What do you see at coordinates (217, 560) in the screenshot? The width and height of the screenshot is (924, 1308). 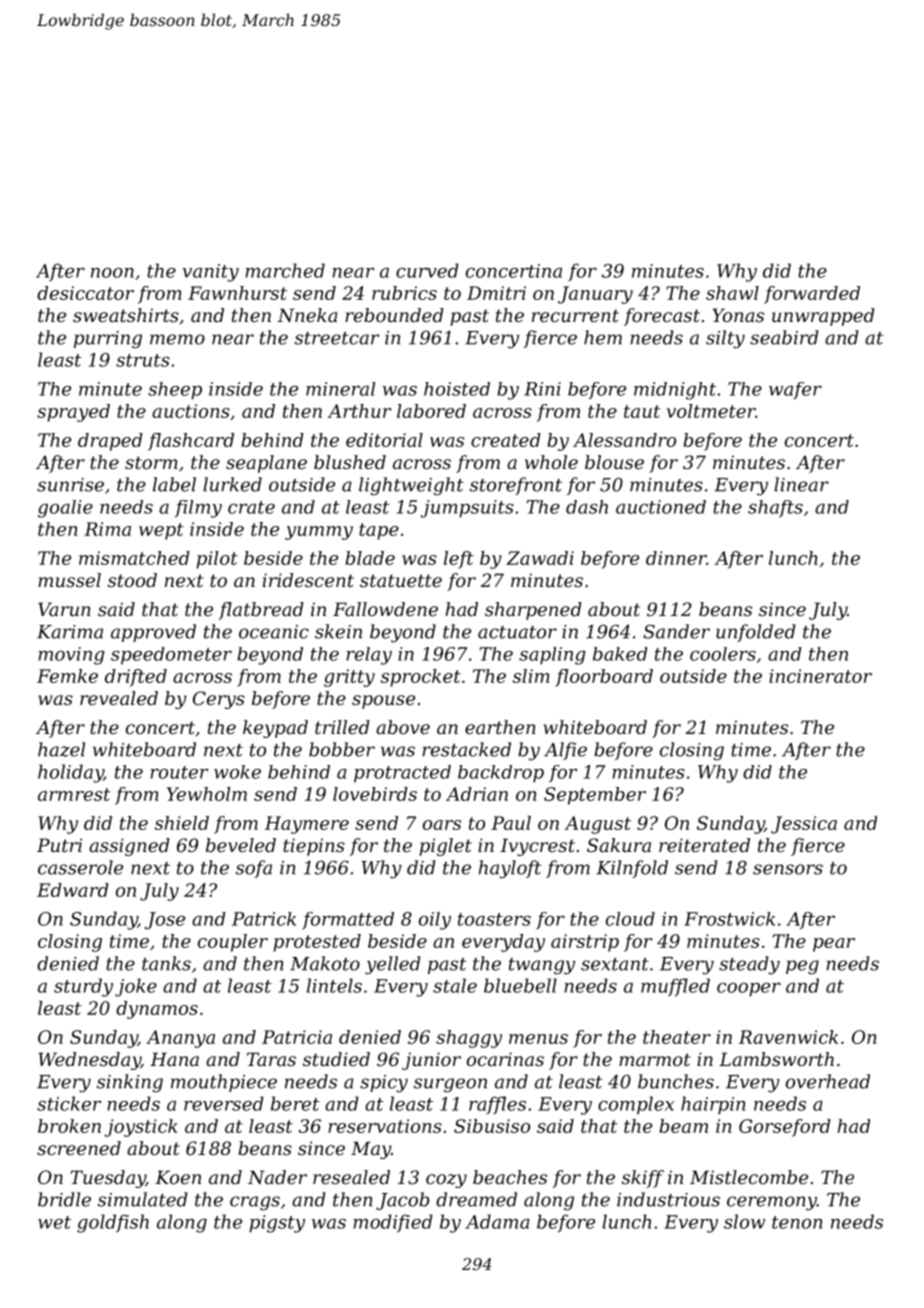 I see `pilot` at bounding box center [217, 560].
